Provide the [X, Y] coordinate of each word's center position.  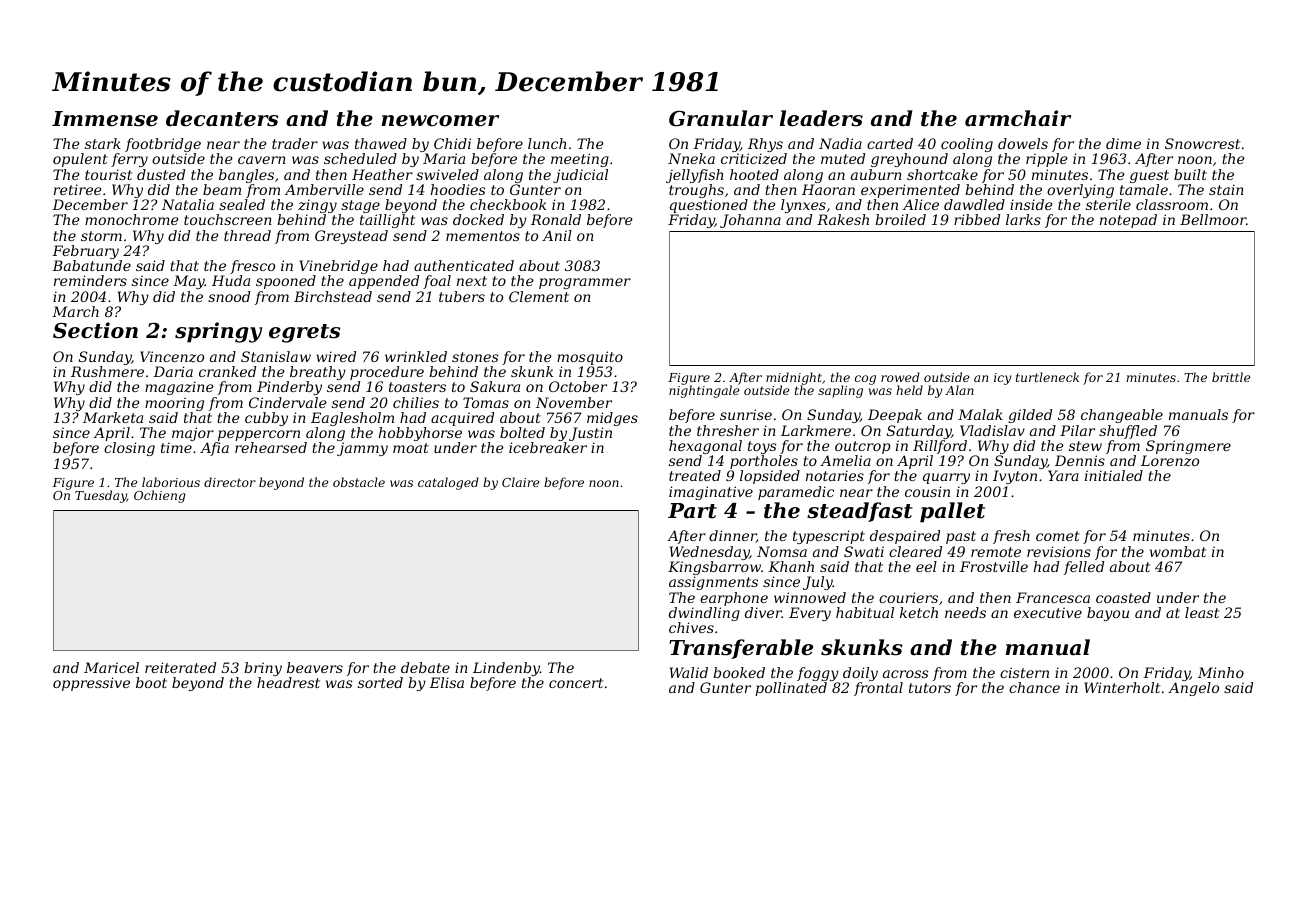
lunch [547, 143]
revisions [1059, 551]
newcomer [440, 121]
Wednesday [710, 553]
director [230, 482]
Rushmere [107, 371]
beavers [315, 667]
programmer [585, 283]
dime [1123, 143]
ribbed [977, 219]
